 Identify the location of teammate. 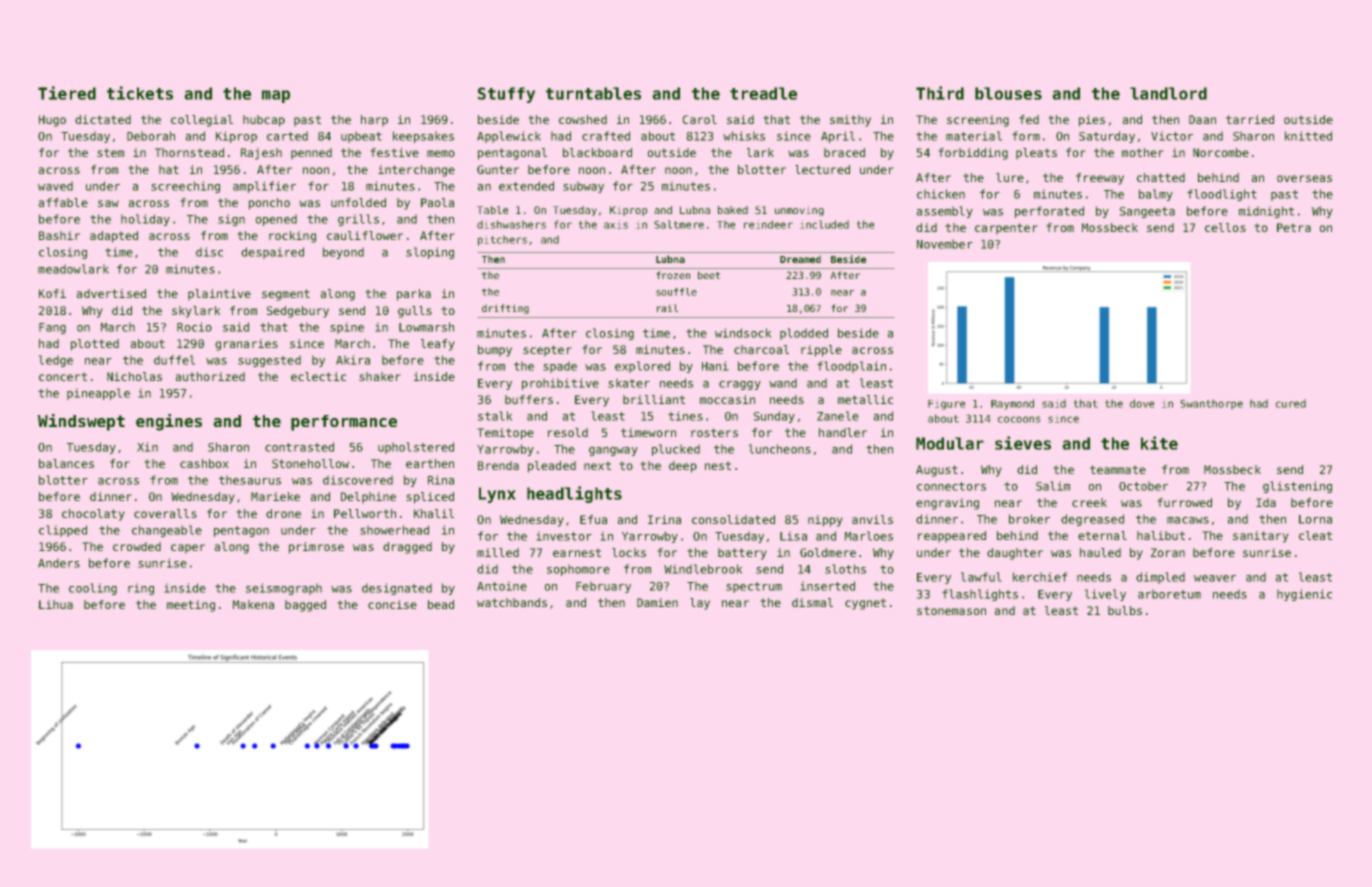
(1118, 469).
